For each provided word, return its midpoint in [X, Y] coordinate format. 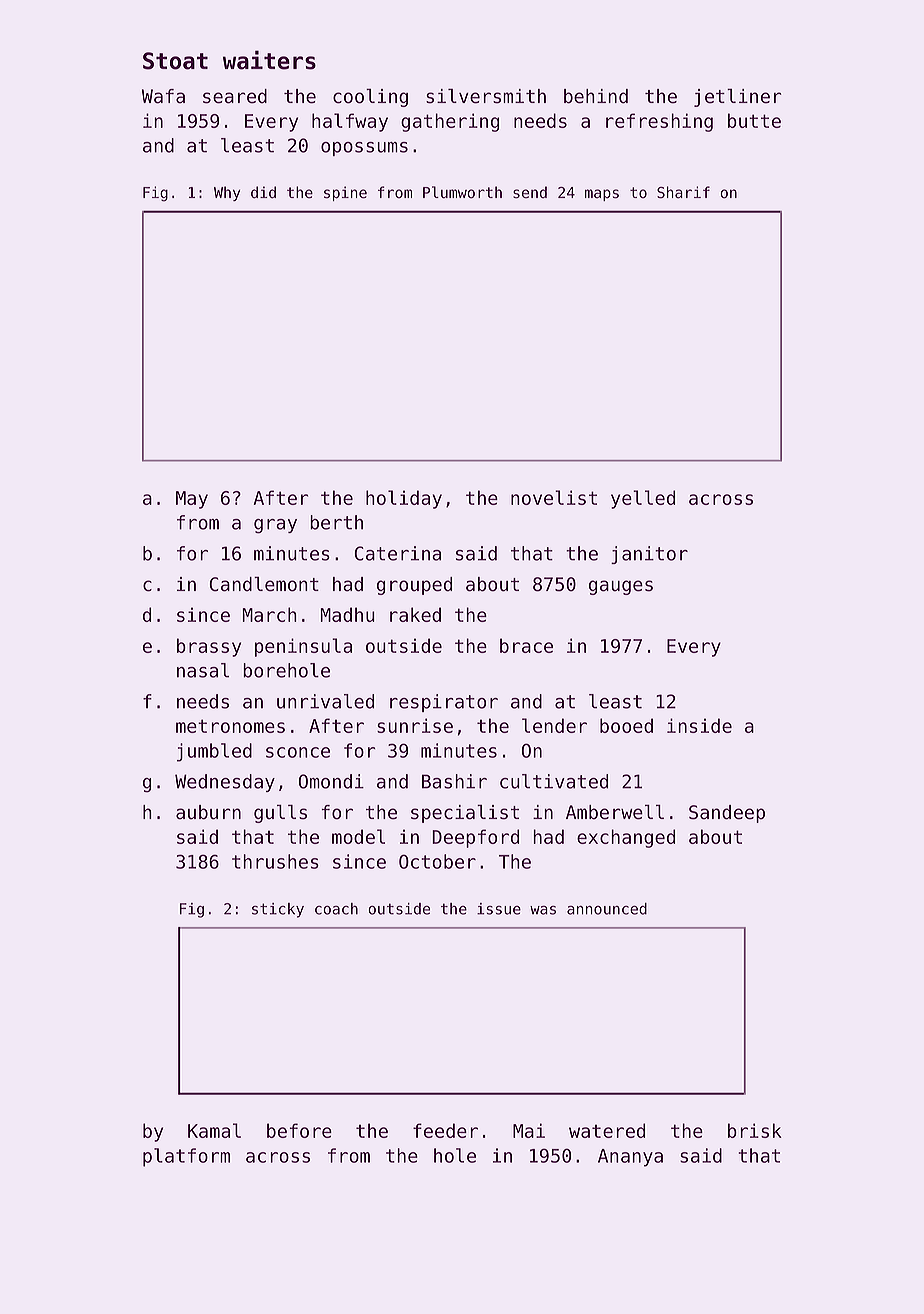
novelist [554, 497]
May [192, 500]
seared [235, 96]
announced [607, 909]
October [437, 861]
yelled [643, 499]
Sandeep [727, 814]
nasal [203, 670]
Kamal [214, 1130]
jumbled [214, 752]
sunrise [415, 725]
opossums [364, 149]
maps [602, 195]
